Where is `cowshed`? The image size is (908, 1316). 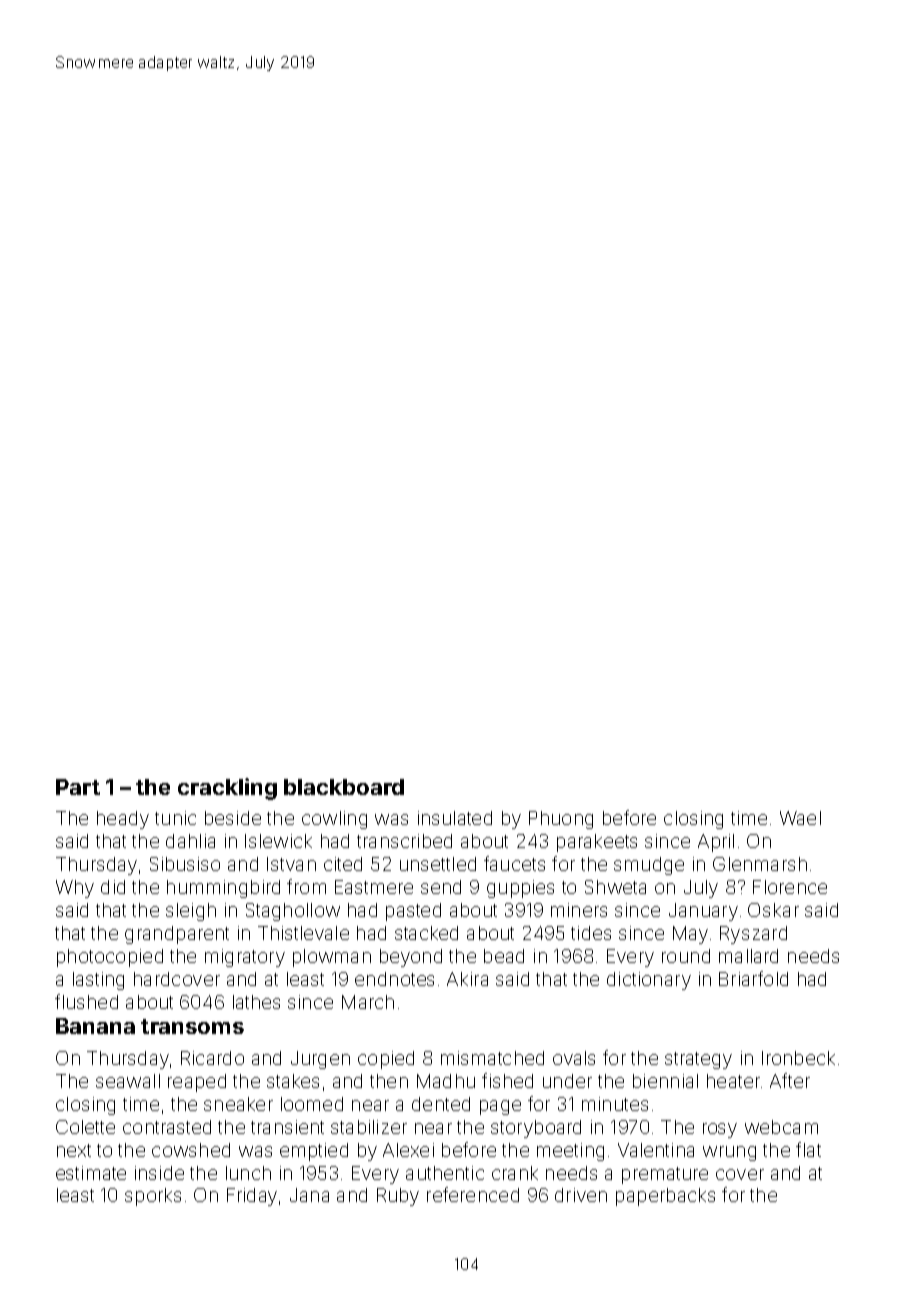 cowshed is located at coordinates (191, 1150).
